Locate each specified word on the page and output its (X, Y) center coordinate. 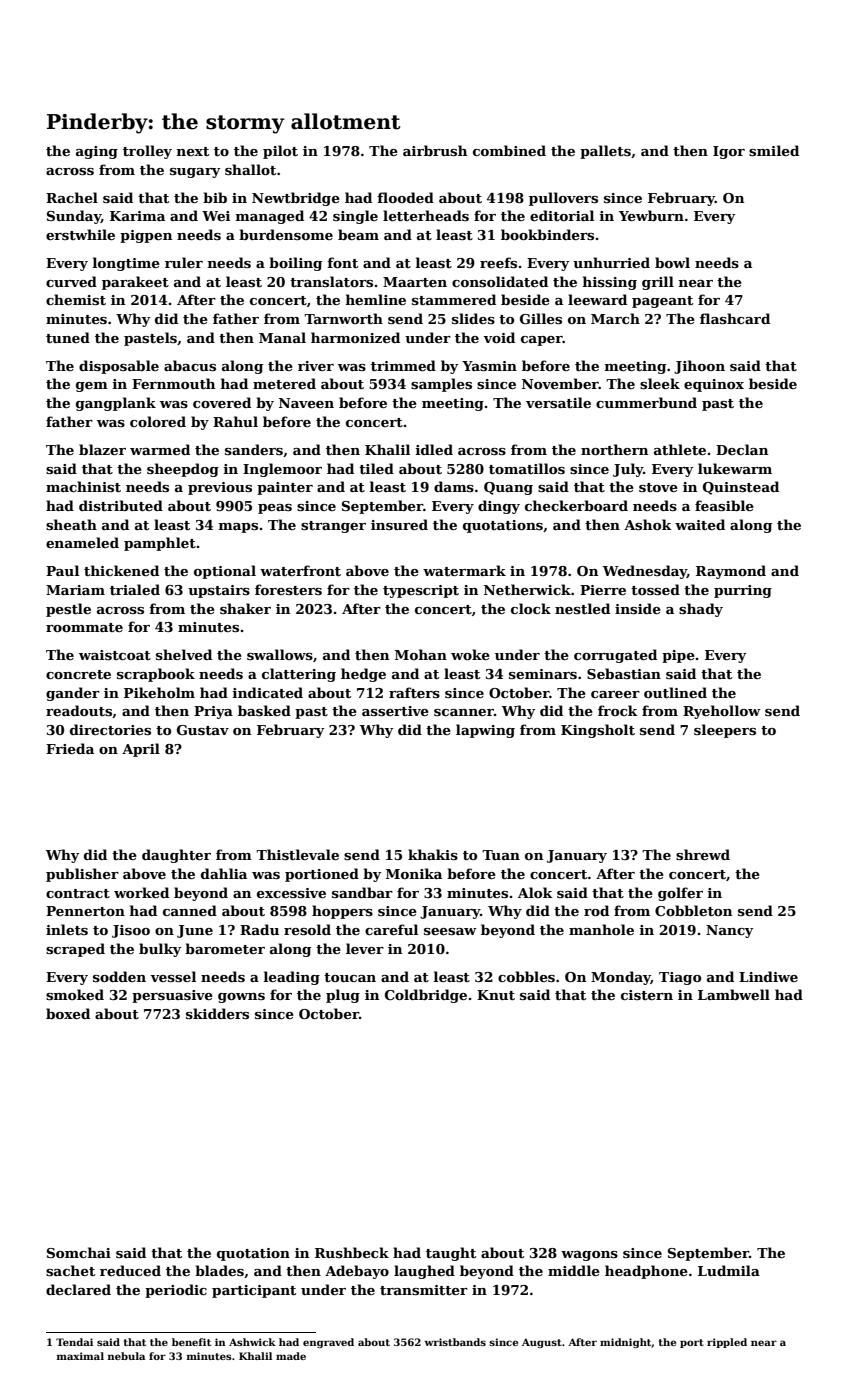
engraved (328, 1343)
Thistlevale (297, 854)
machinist (83, 486)
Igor (729, 152)
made (291, 1356)
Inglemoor (282, 470)
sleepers (725, 731)
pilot (280, 152)
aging (97, 152)
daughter (176, 856)
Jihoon (699, 367)
